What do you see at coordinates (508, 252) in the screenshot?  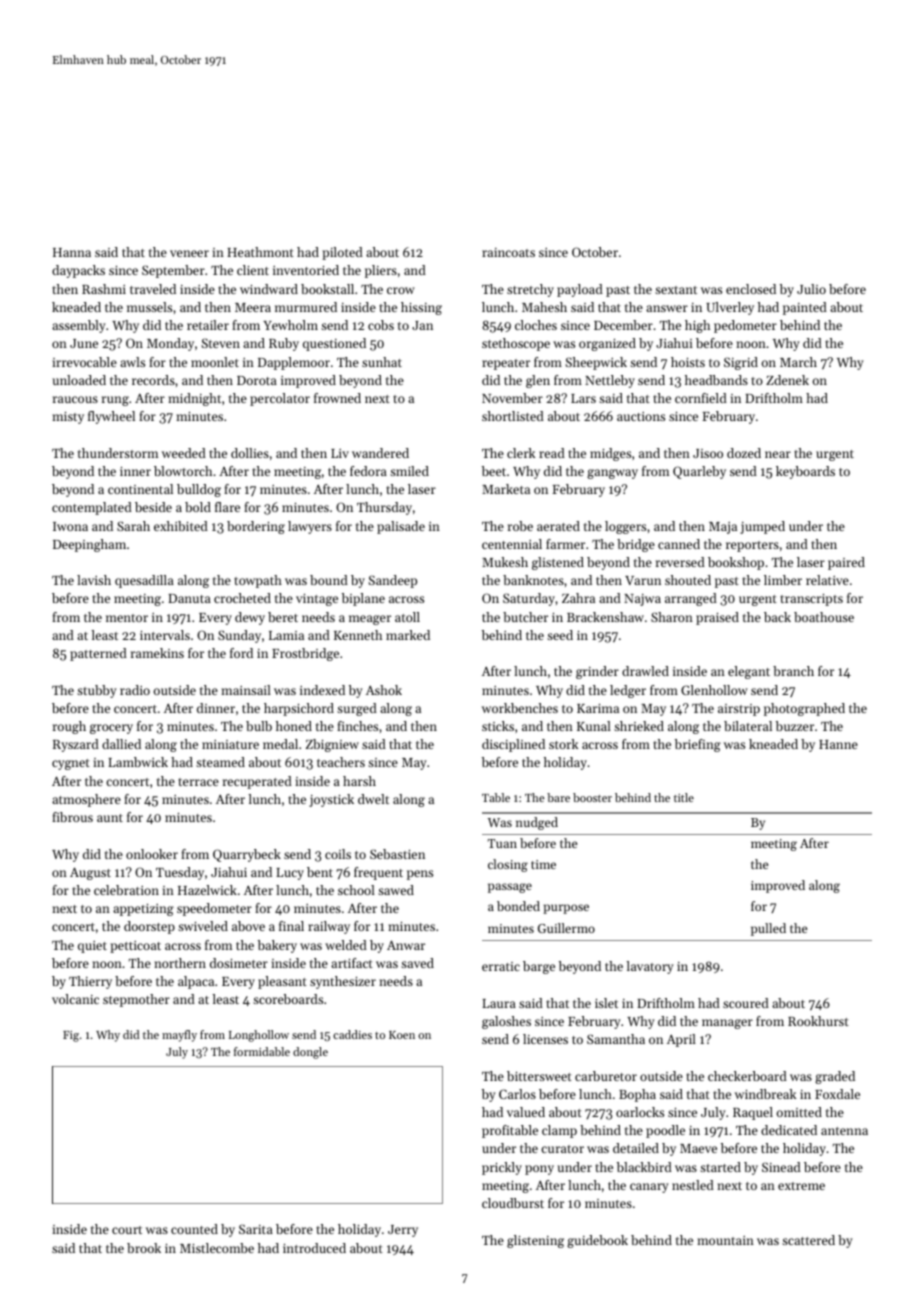 I see `raincoats` at bounding box center [508, 252].
